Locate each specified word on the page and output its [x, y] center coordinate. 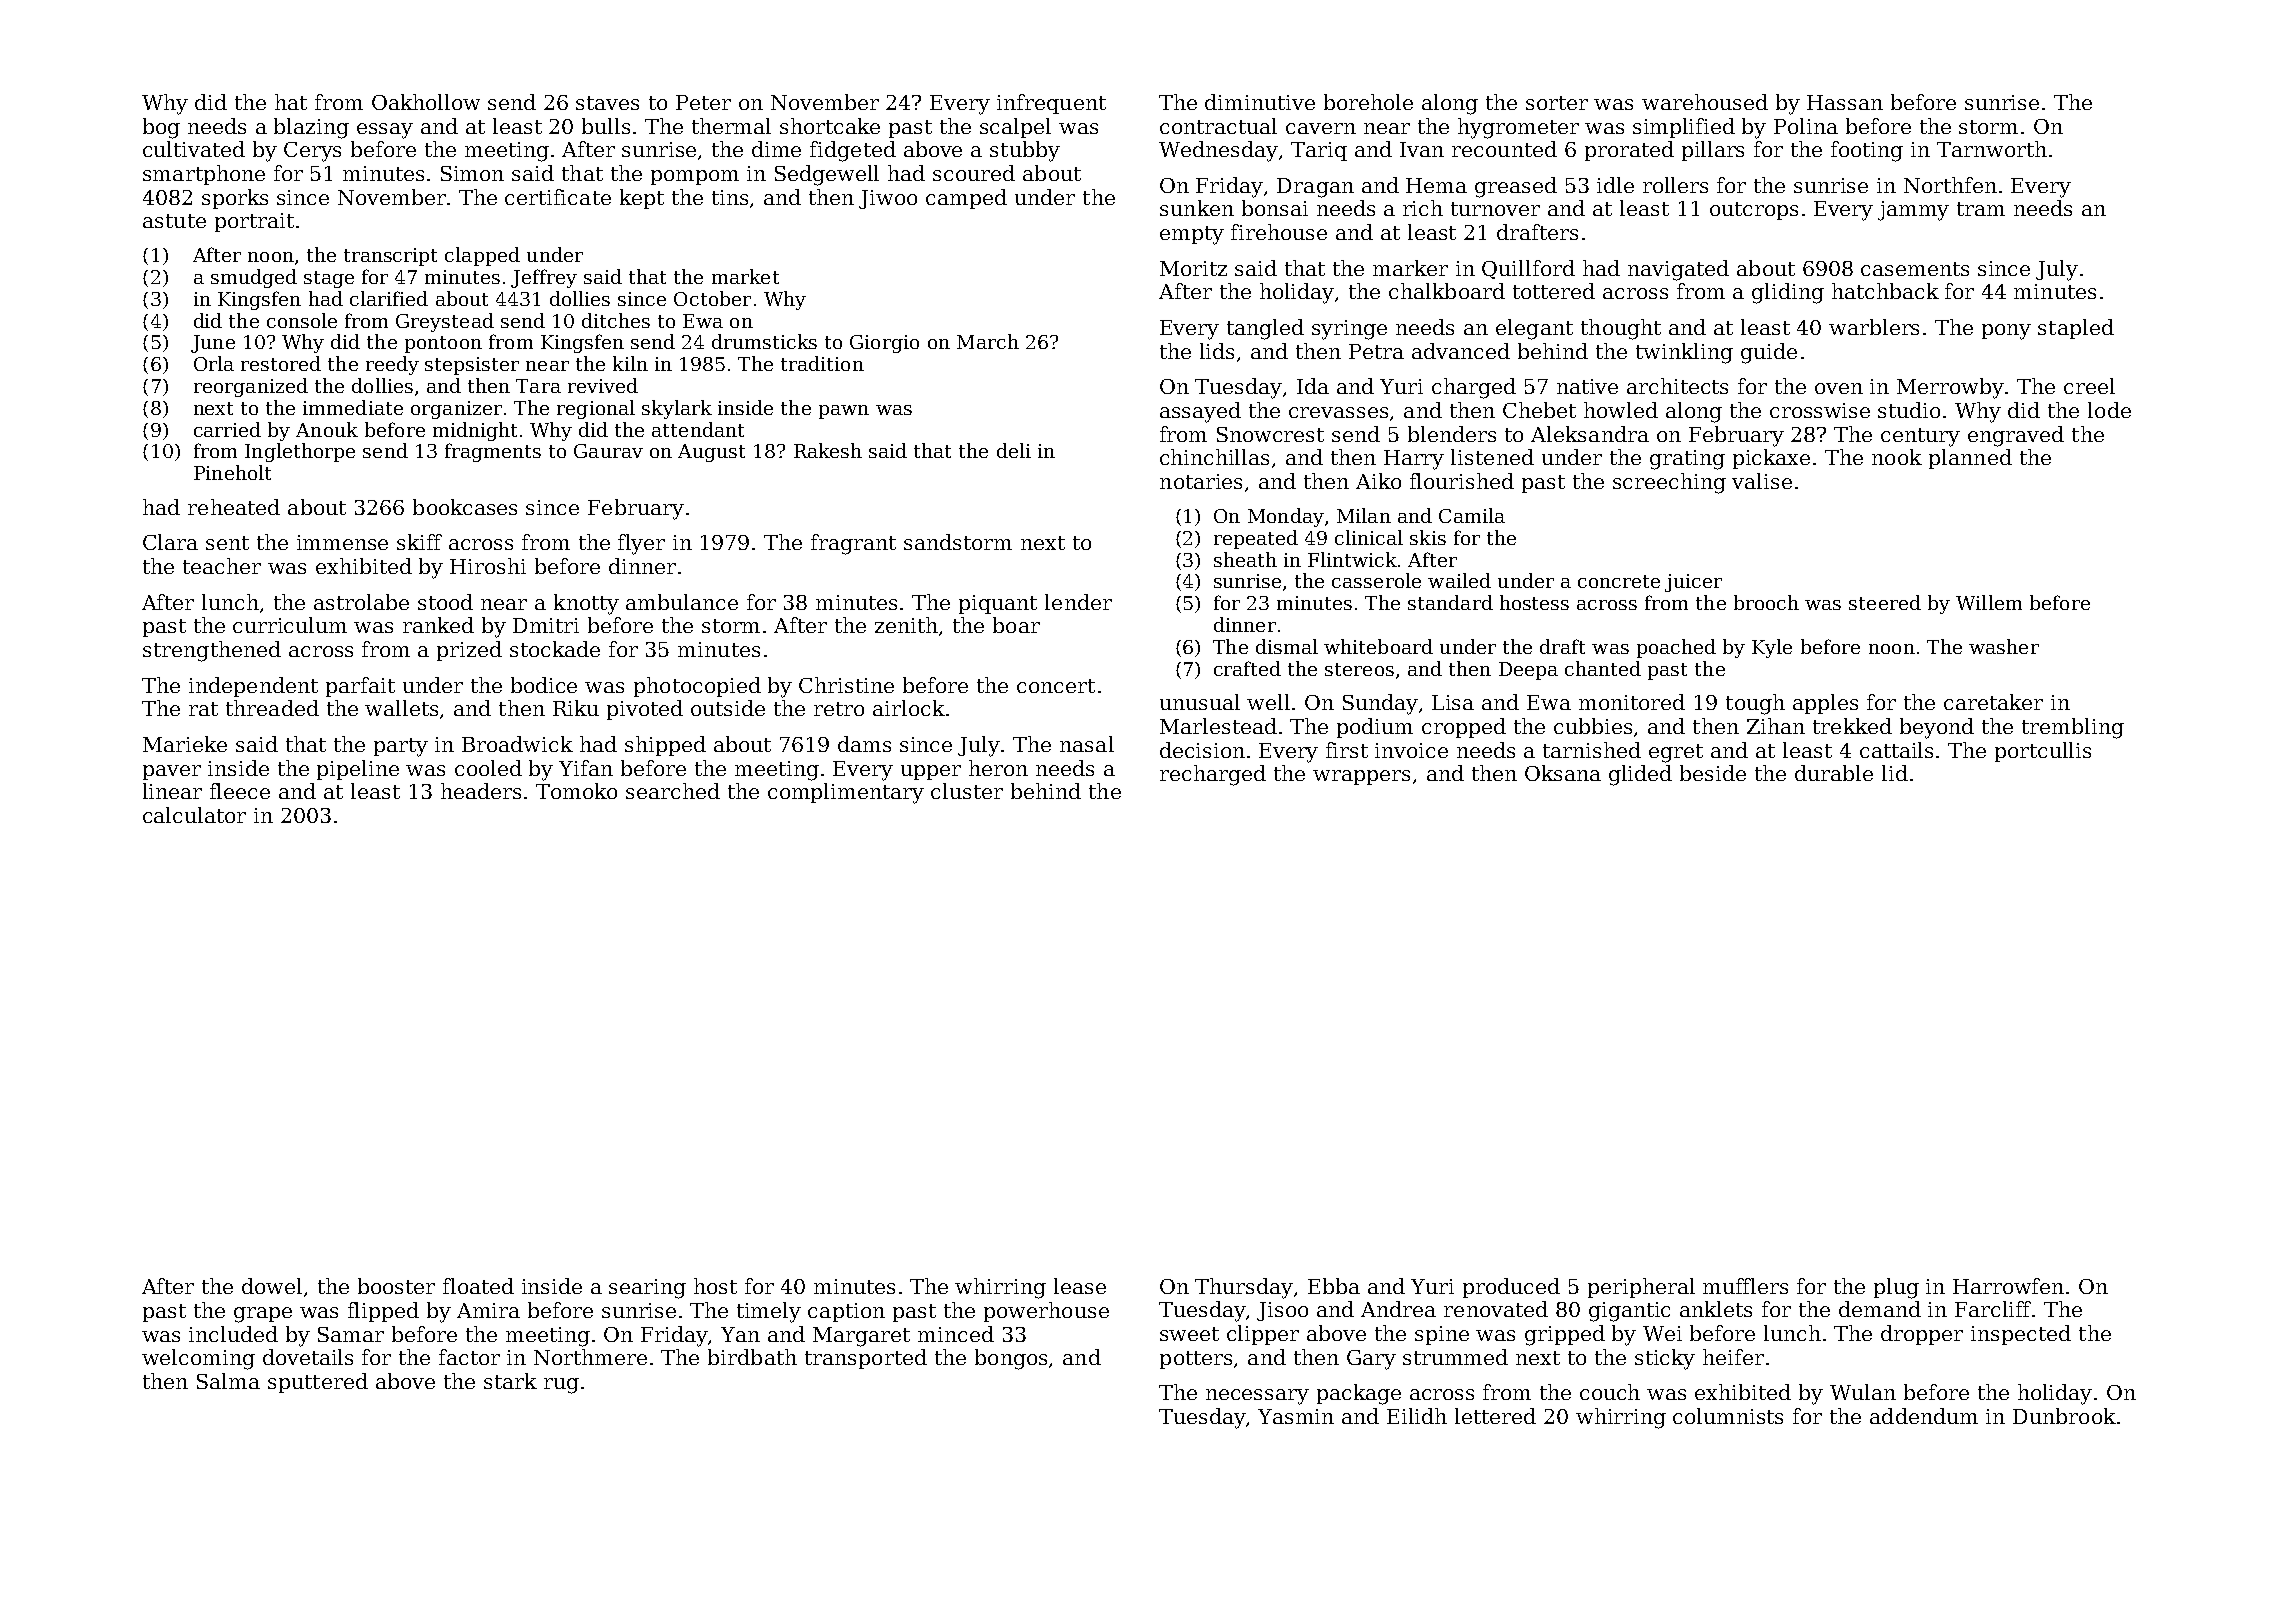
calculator [194, 815]
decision [1202, 750]
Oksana [1563, 773]
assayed [1200, 412]
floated [478, 1286]
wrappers [1361, 777]
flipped [383, 1312]
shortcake [830, 126]
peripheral [1641, 1288]
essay [385, 131]
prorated [1629, 151]
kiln [630, 363]
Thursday [1244, 1288]
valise [1762, 481]
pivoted [645, 710]
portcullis [2043, 752]
